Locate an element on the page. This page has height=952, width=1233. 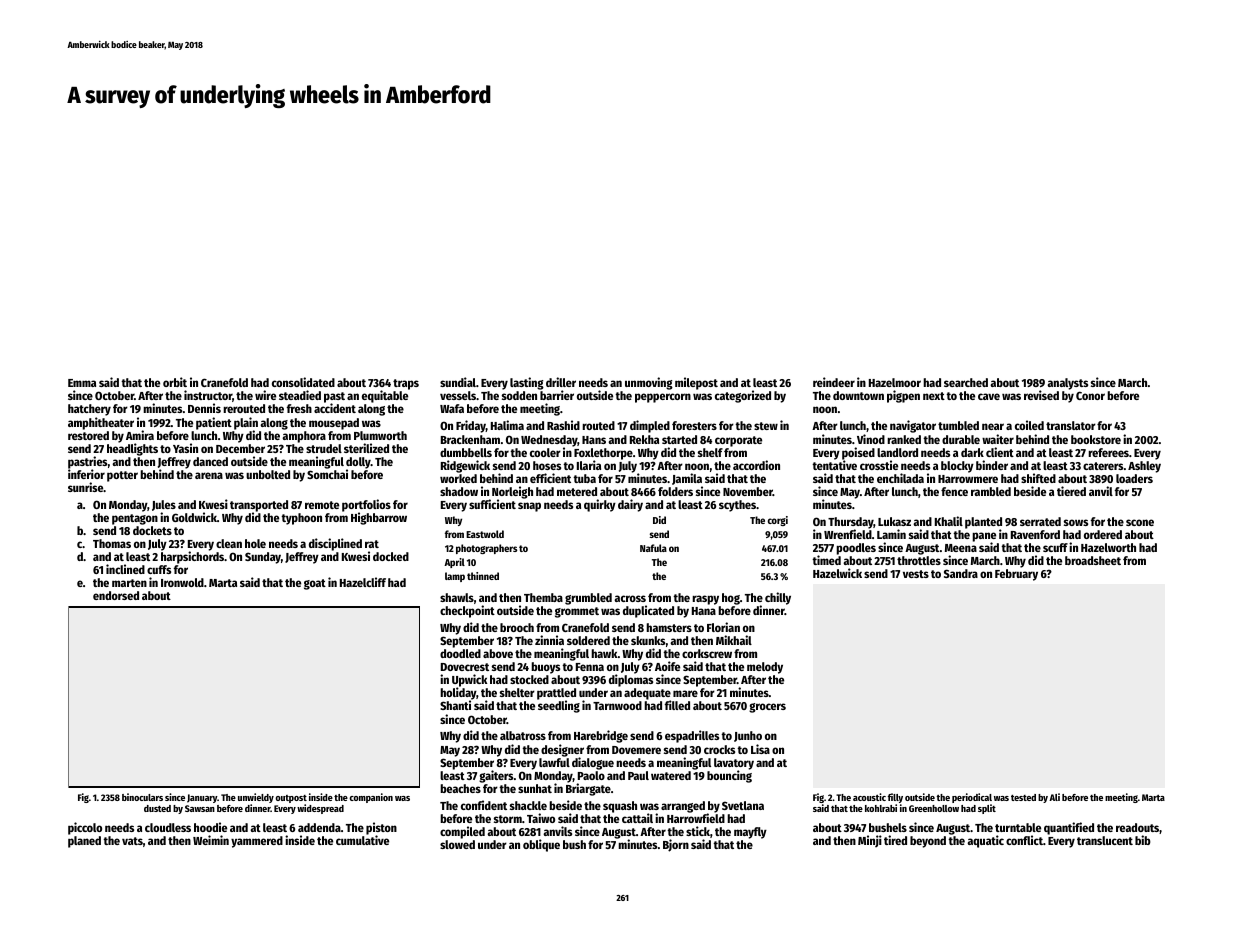
Shanti is located at coordinates (455, 705).
